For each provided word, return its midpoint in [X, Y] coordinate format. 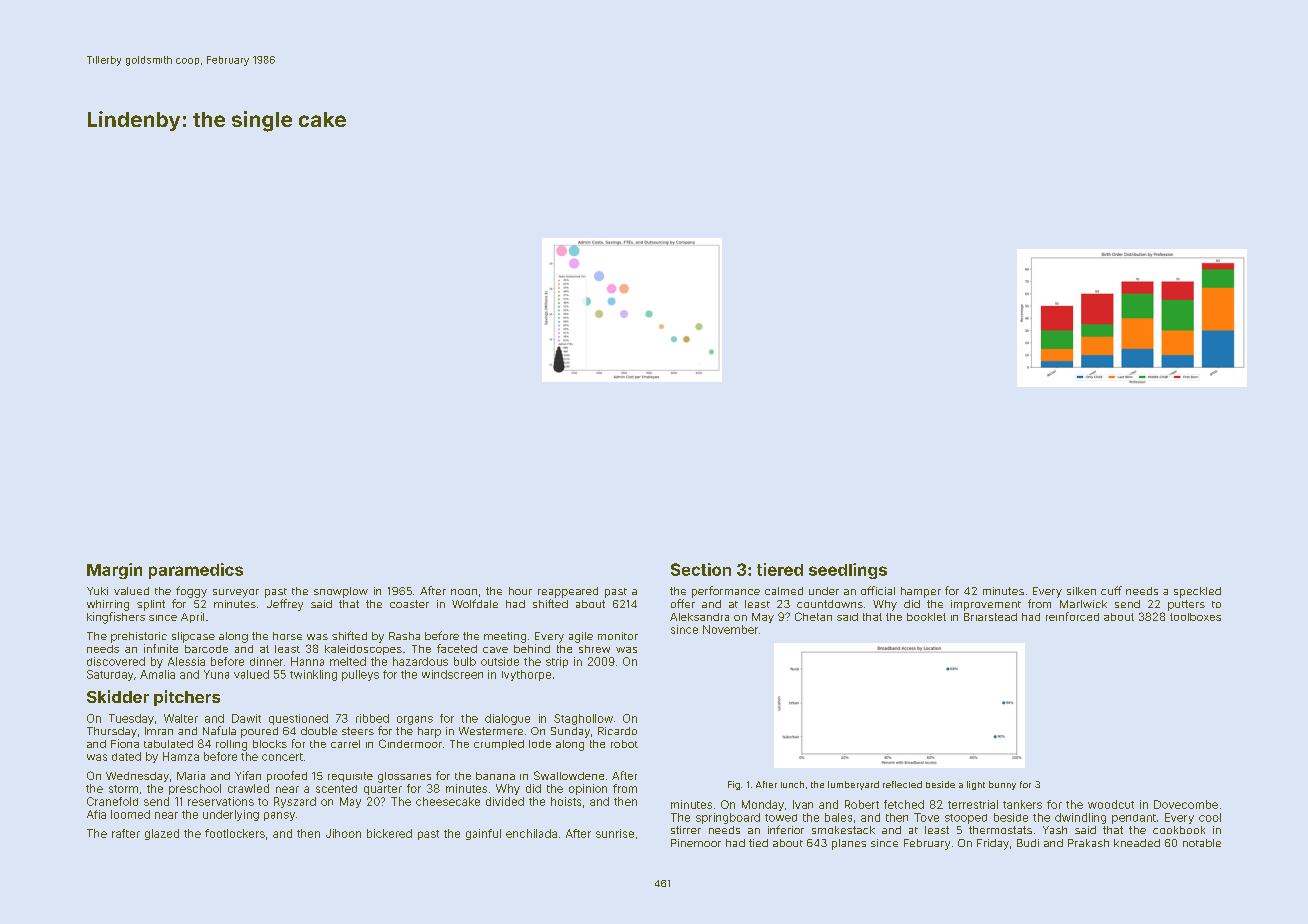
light [976, 785]
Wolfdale [475, 603]
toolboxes [1195, 617]
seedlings [848, 571]
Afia [96, 814]
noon [464, 592]
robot [624, 744]
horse [287, 636]
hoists [566, 801]
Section [701, 569]
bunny [1002, 785]
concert [282, 757]
